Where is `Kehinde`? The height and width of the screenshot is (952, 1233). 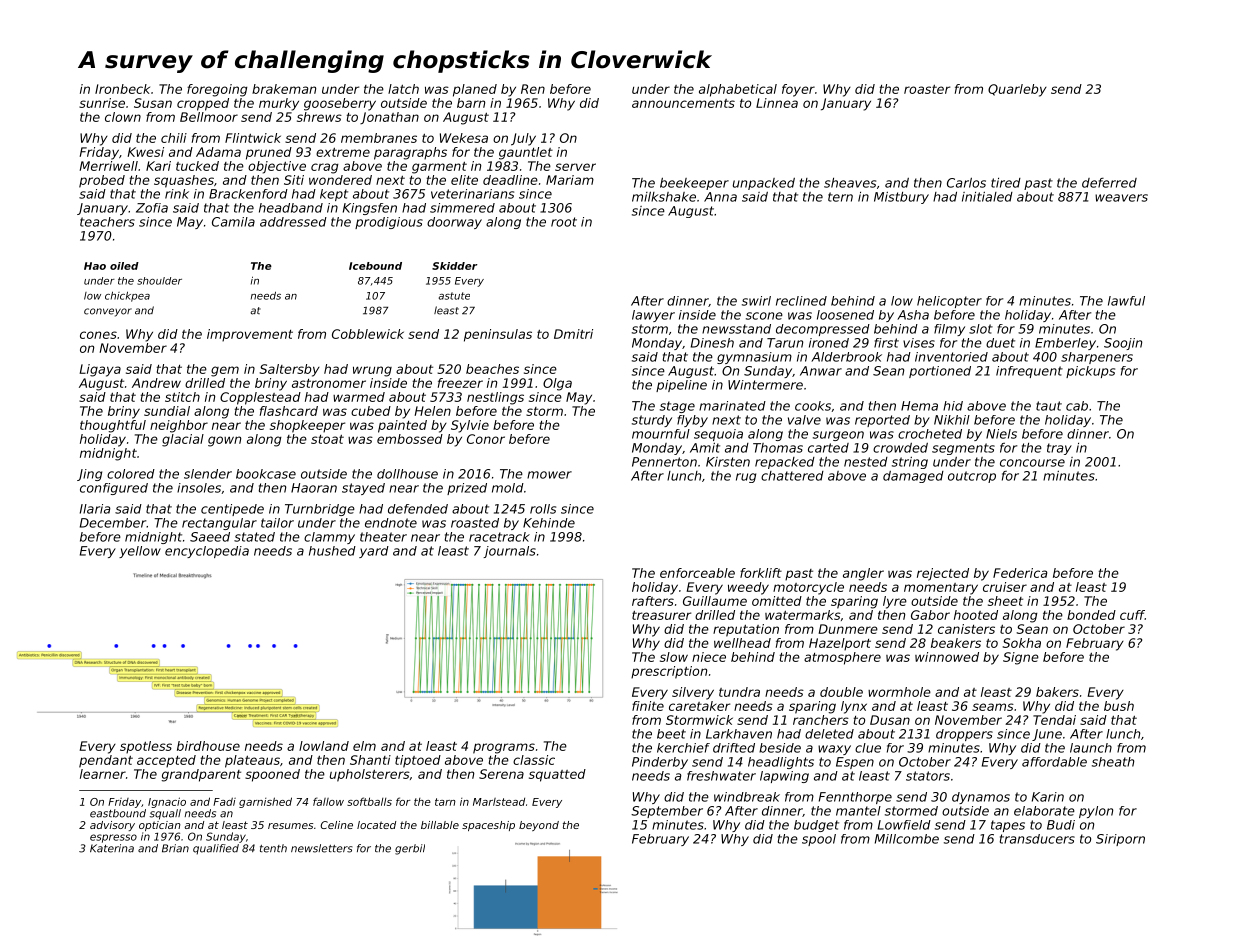
Kehinde is located at coordinates (549, 523).
